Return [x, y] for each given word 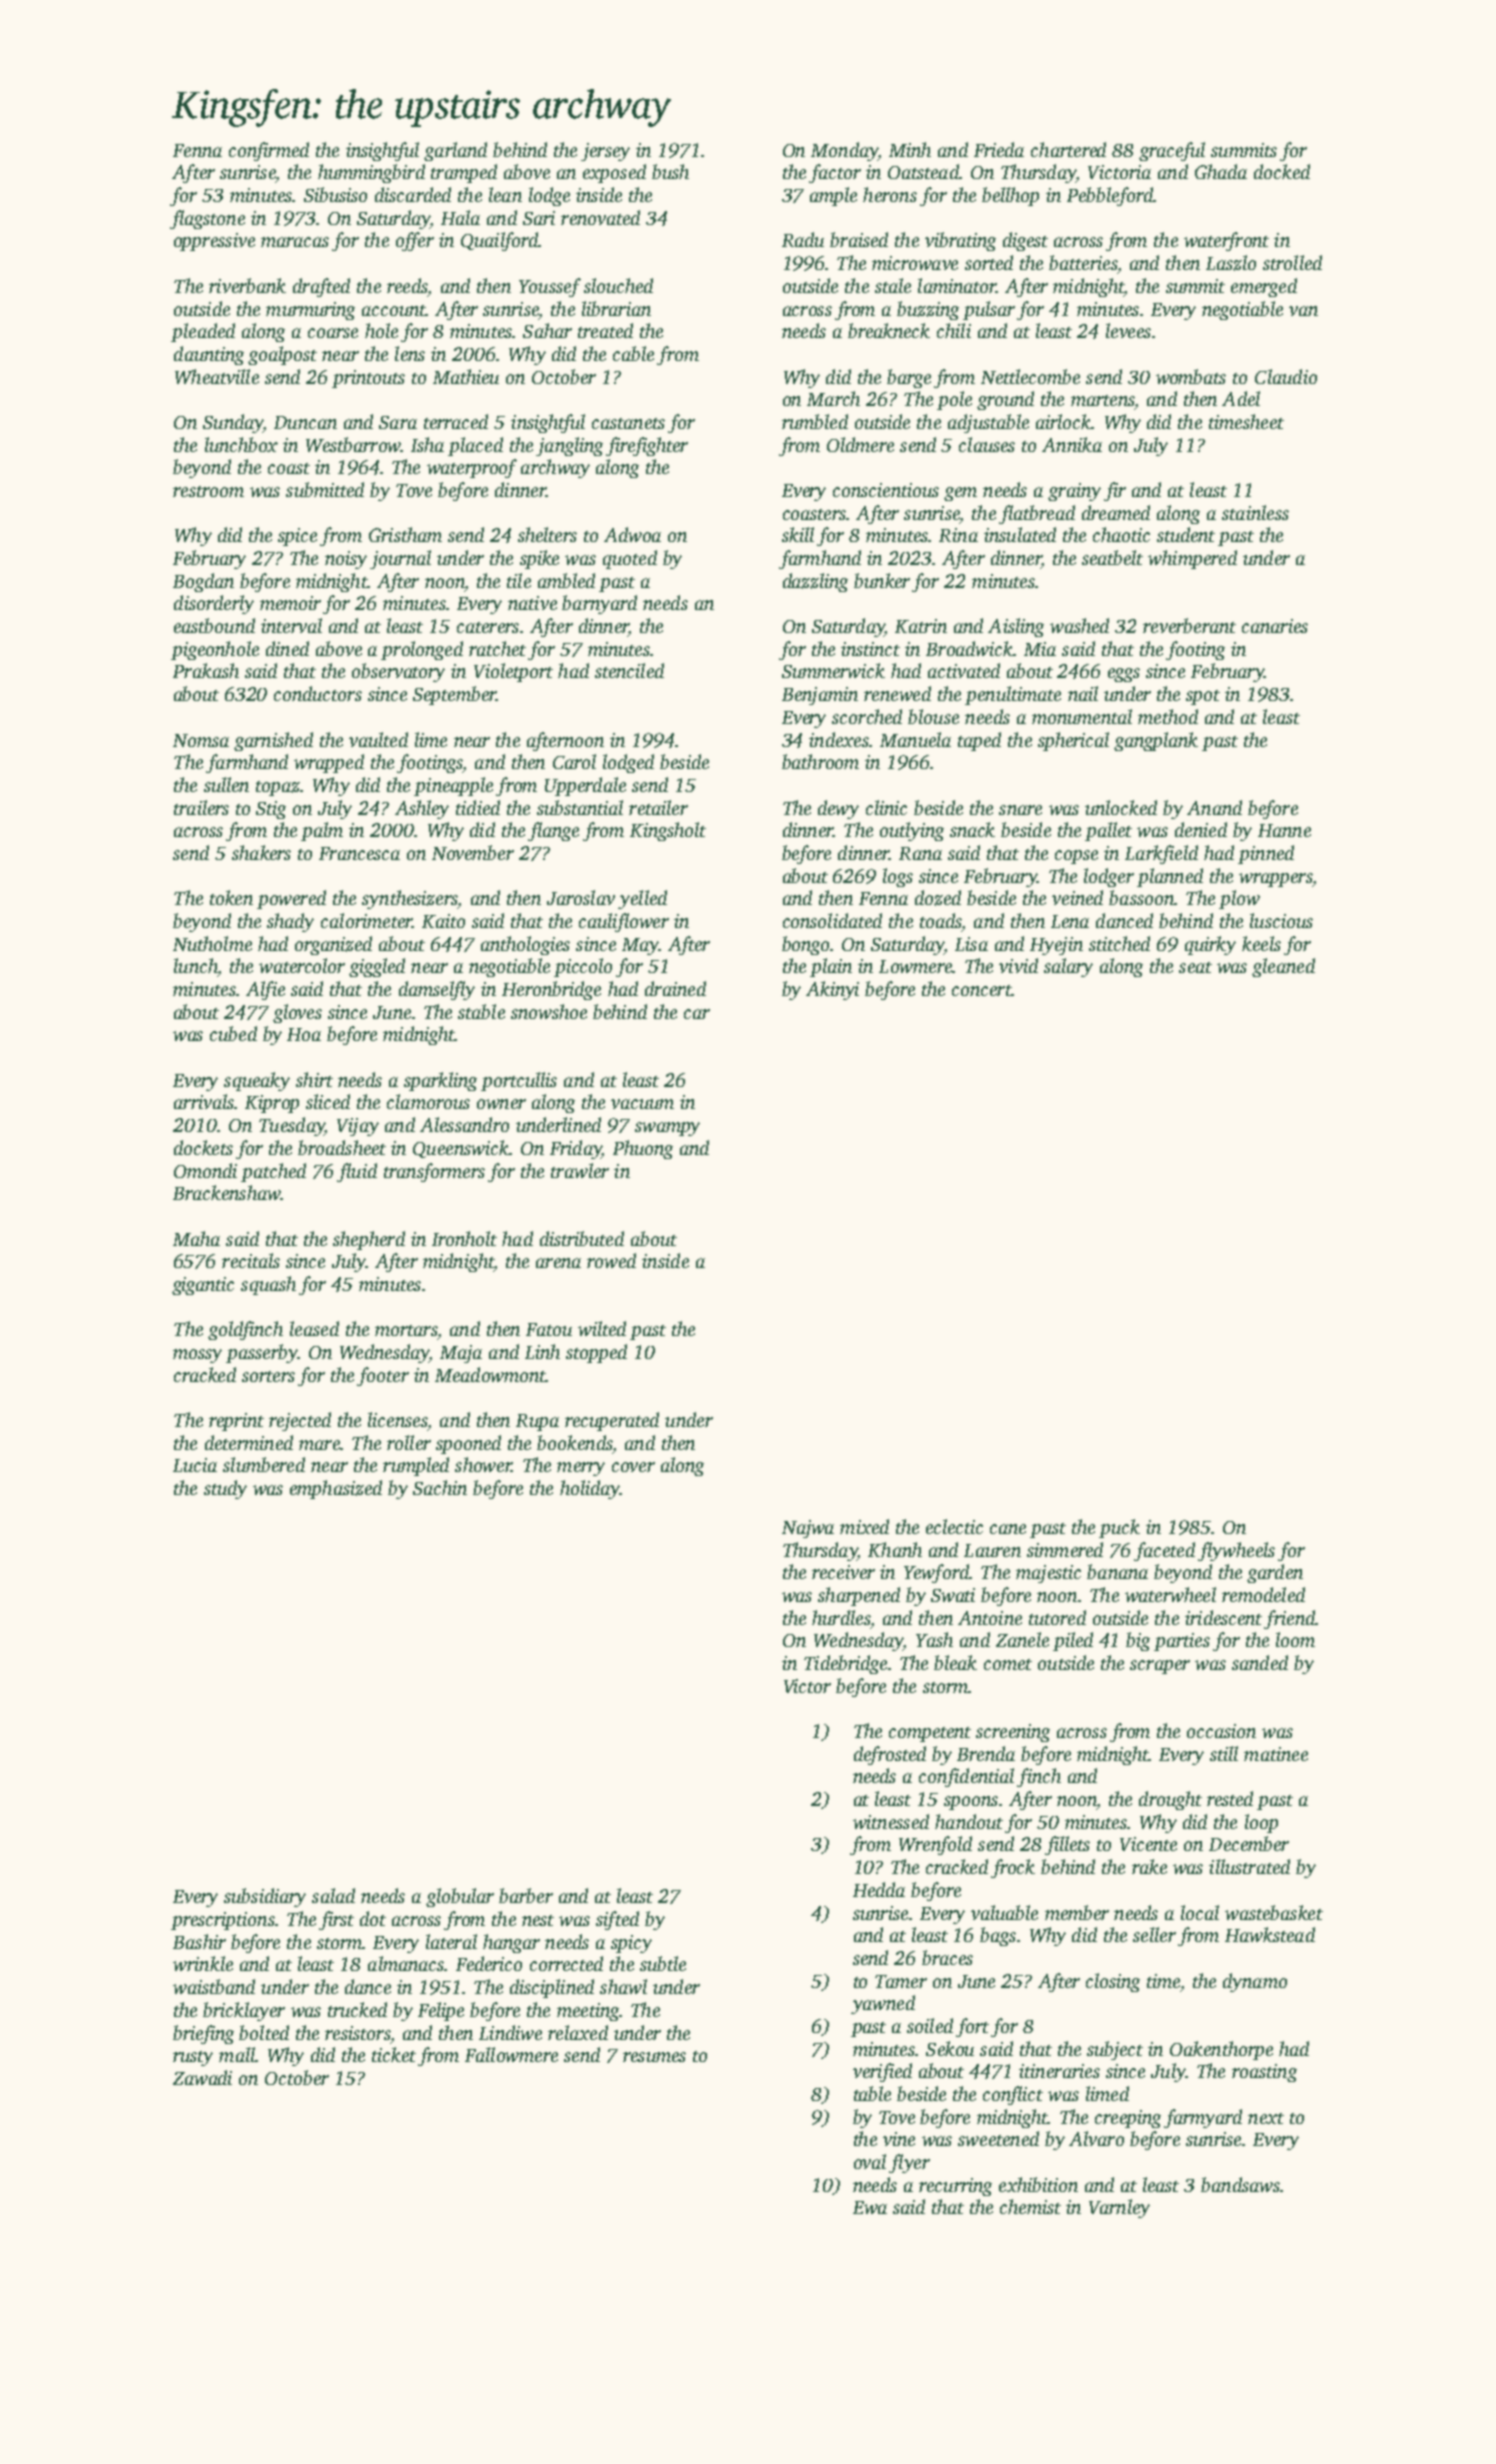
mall [237, 2054]
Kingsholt [668, 831]
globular [460, 1897]
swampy [667, 1129]
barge [909, 378]
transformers [434, 1172]
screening [1013, 1733]
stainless [1255, 512]
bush [670, 171]
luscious [1281, 920]
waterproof [472, 468]
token [231, 897]
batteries [1083, 262]
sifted [617, 1920]
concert [981, 990]
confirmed [269, 151]
